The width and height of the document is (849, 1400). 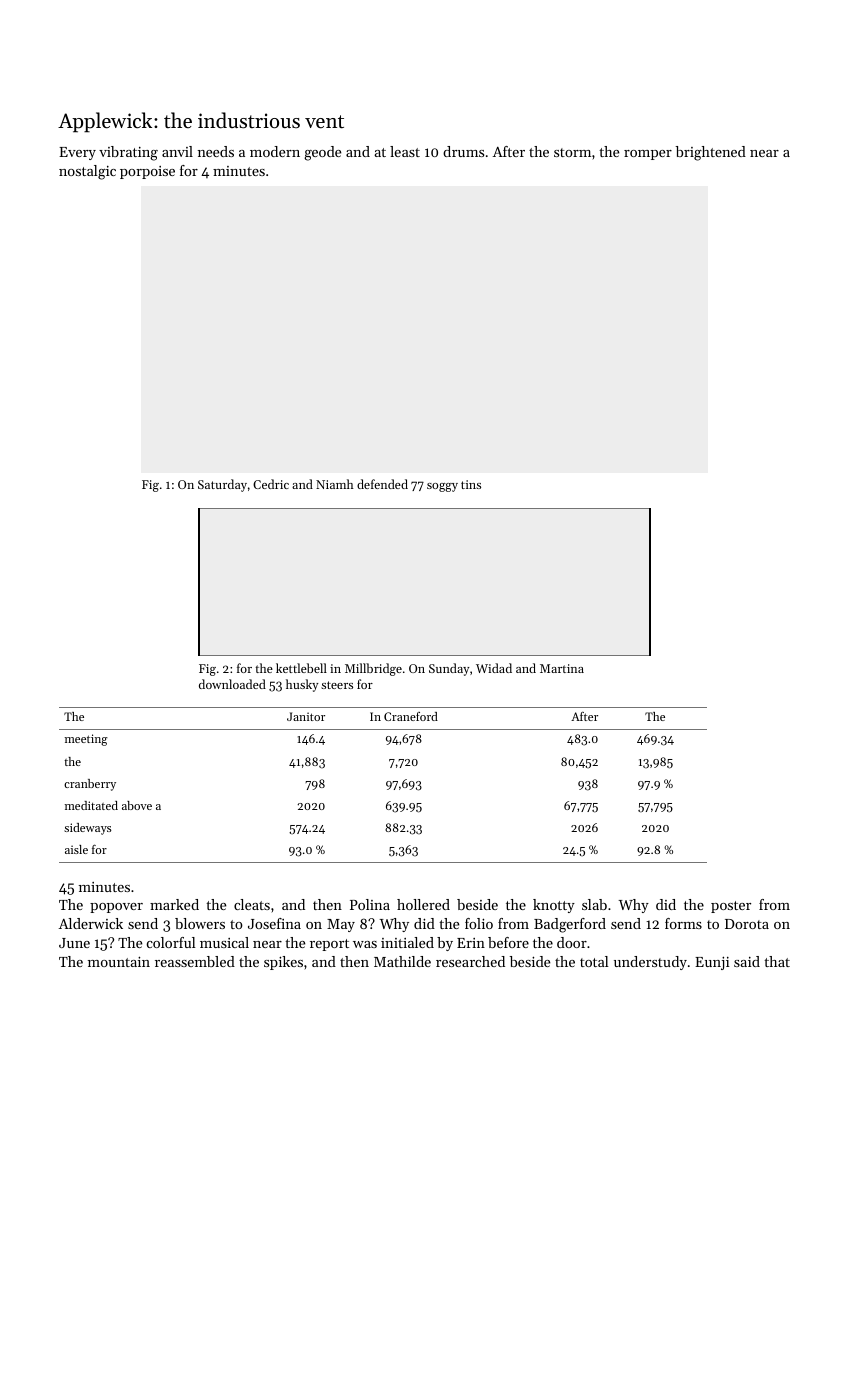 I want to click on aisle, so click(x=76, y=849).
